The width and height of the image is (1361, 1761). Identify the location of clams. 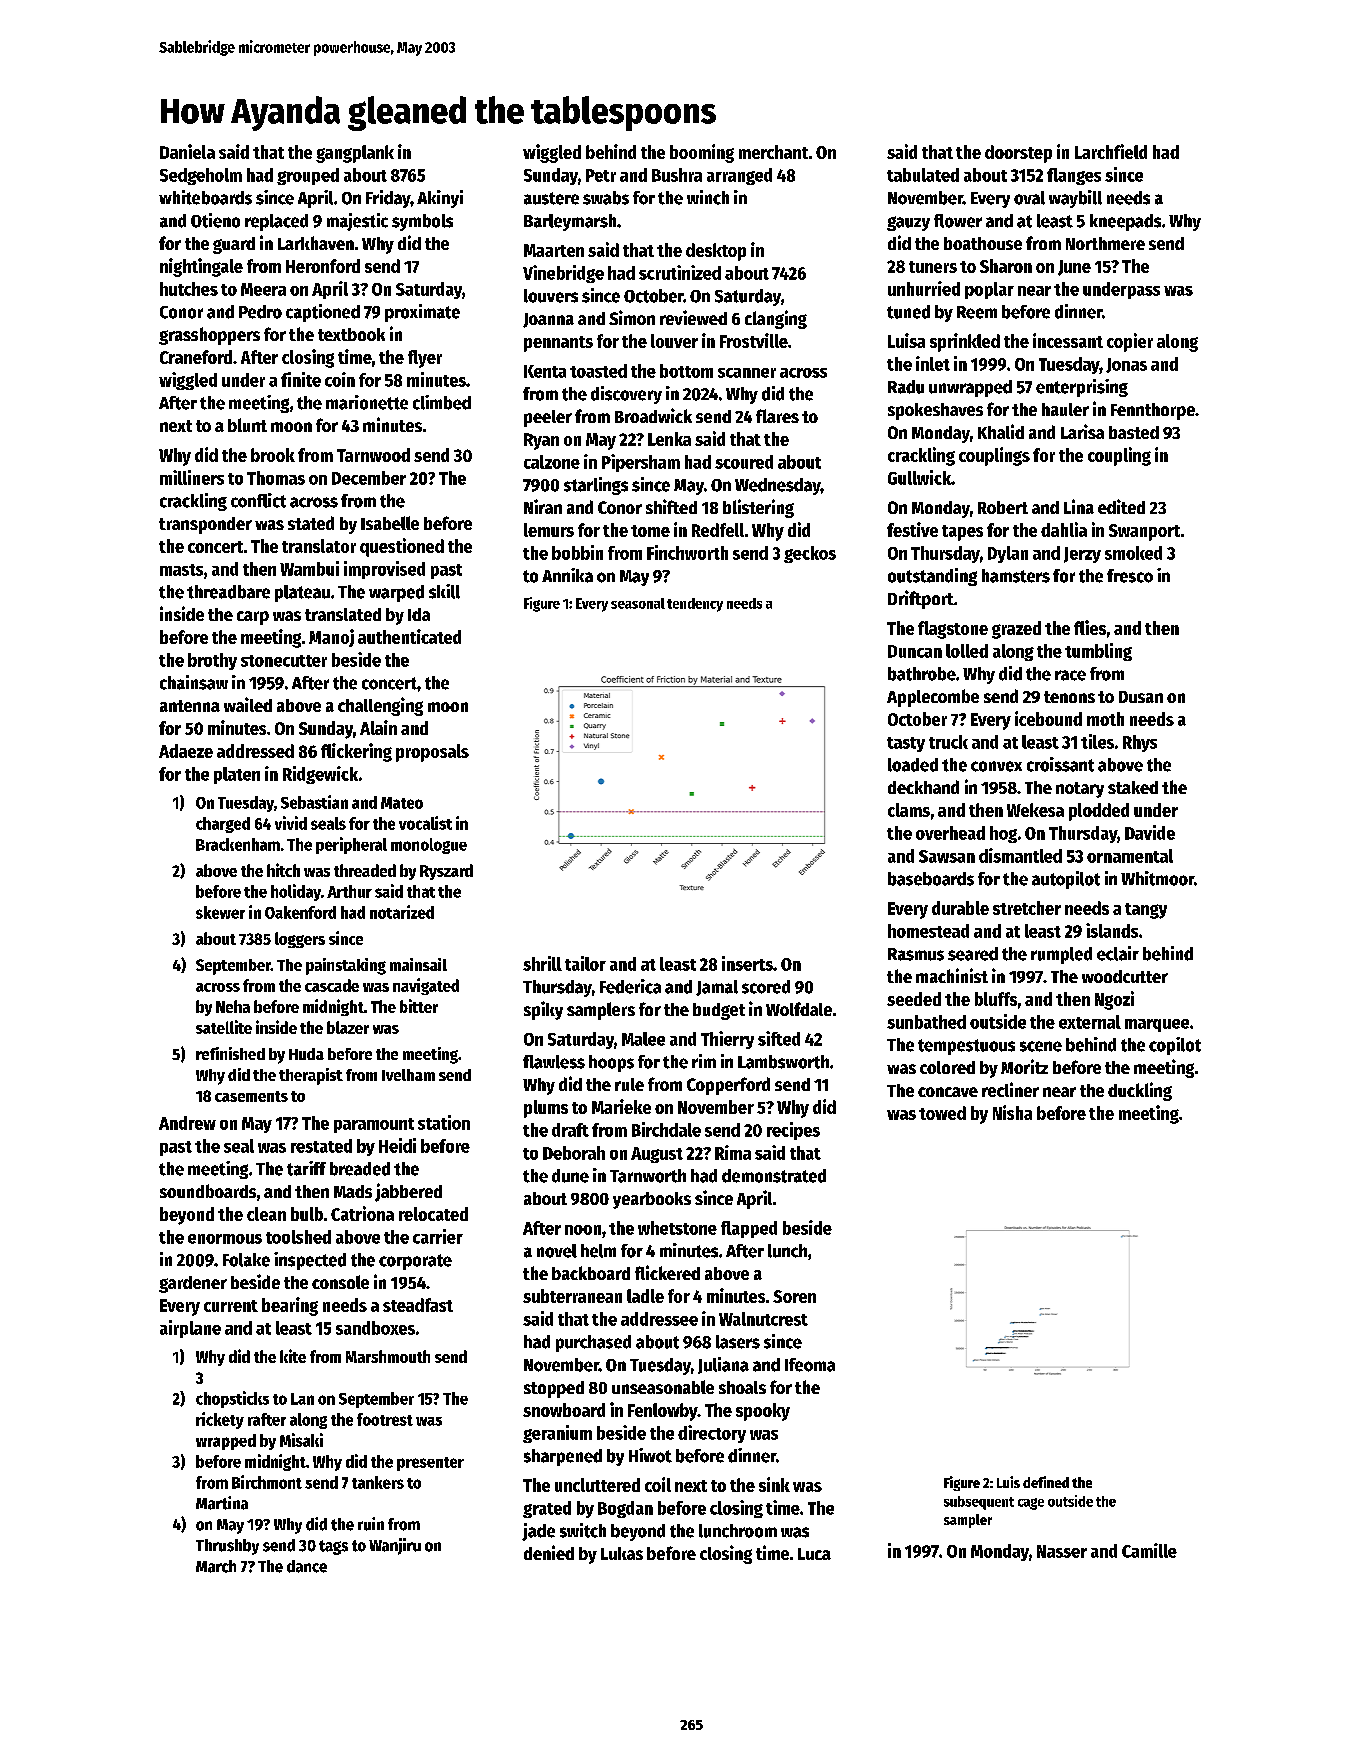
(909, 810).
